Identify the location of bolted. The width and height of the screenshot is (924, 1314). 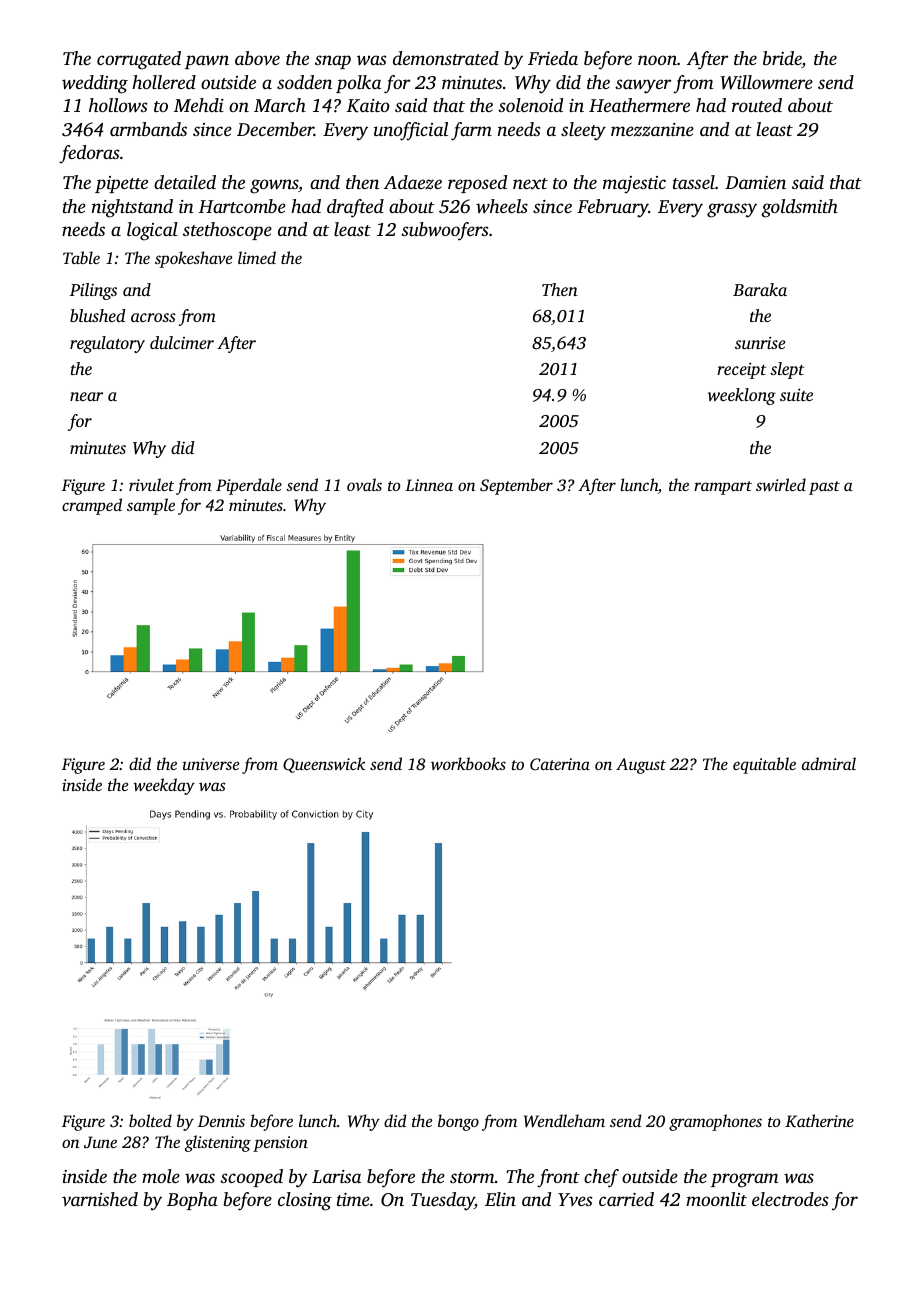
(150, 1120).
